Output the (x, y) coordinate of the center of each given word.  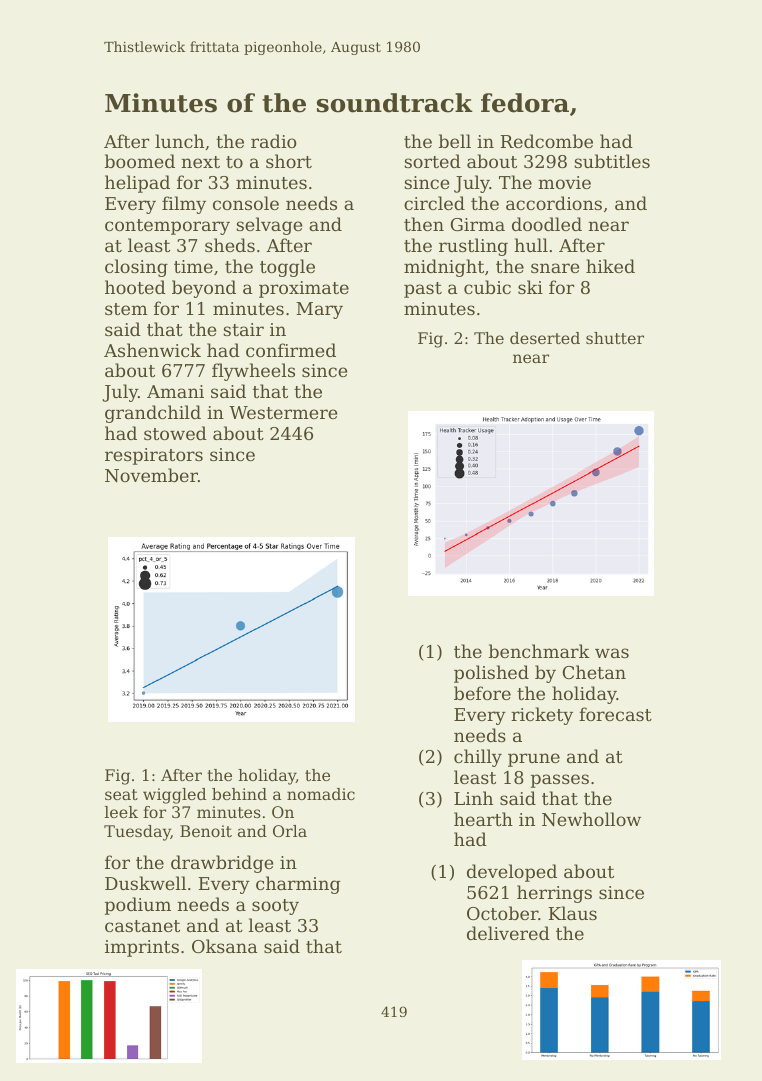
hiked (610, 266)
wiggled (174, 796)
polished (491, 674)
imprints (142, 948)
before (482, 693)
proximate (304, 289)
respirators (154, 456)
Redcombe (547, 141)
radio (274, 141)
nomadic (321, 794)
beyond (204, 289)
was (612, 653)
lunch (179, 141)
